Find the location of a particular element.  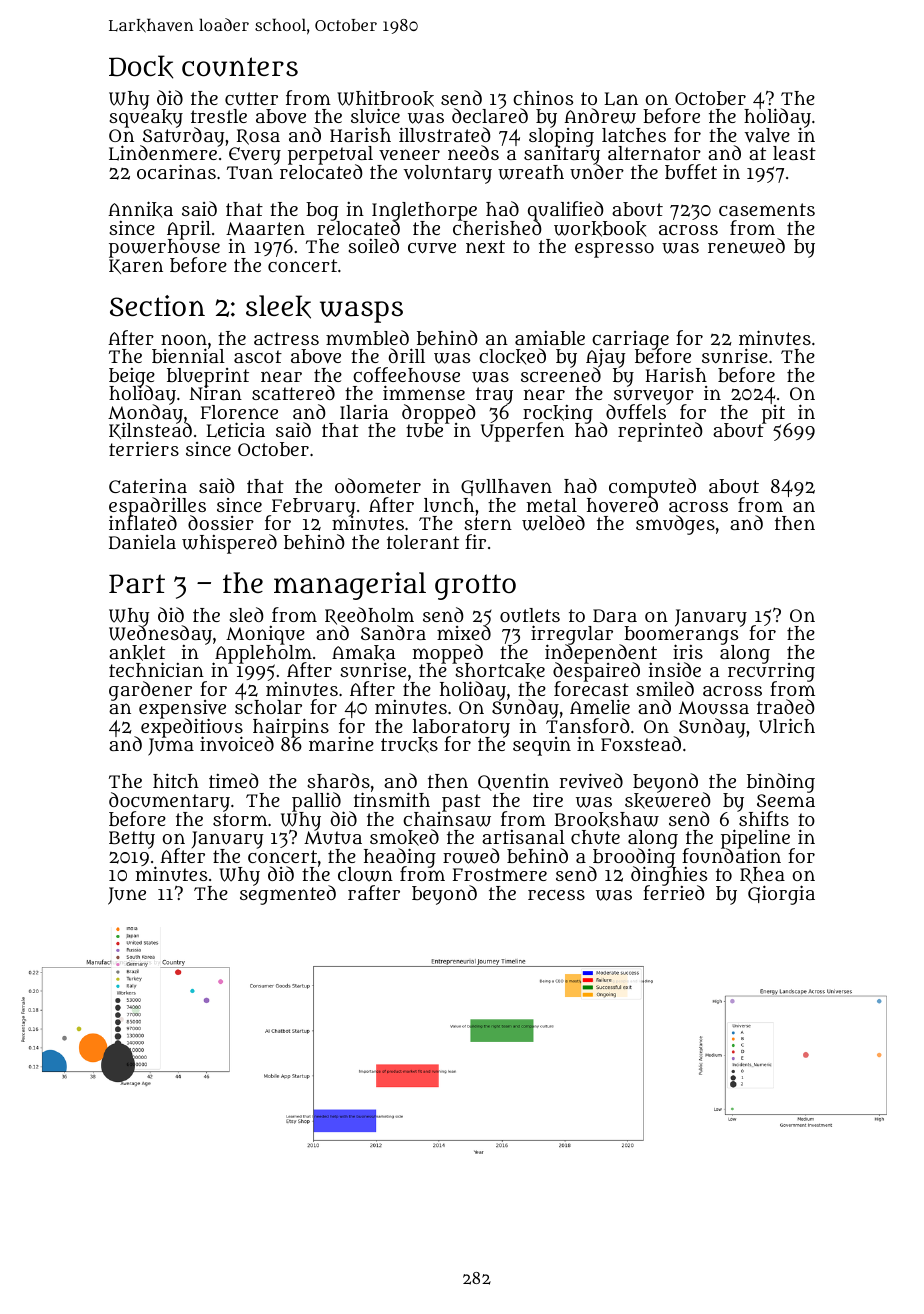

ocarinas is located at coordinates (176, 171).
